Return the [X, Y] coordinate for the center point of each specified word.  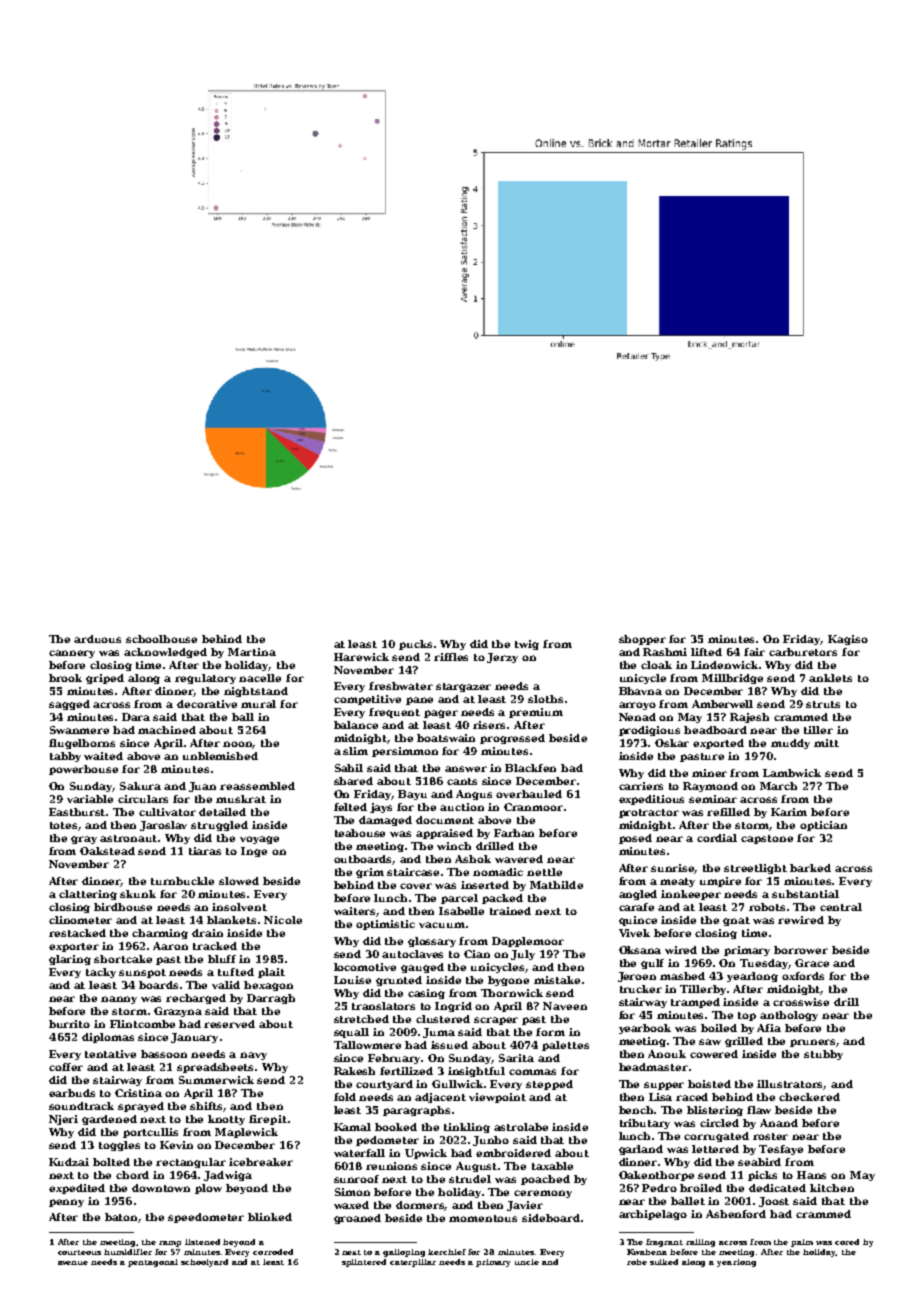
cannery [72, 654]
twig [527, 645]
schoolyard [204, 1263]
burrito [69, 1024]
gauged [422, 968]
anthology [789, 1016]
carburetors [803, 652]
